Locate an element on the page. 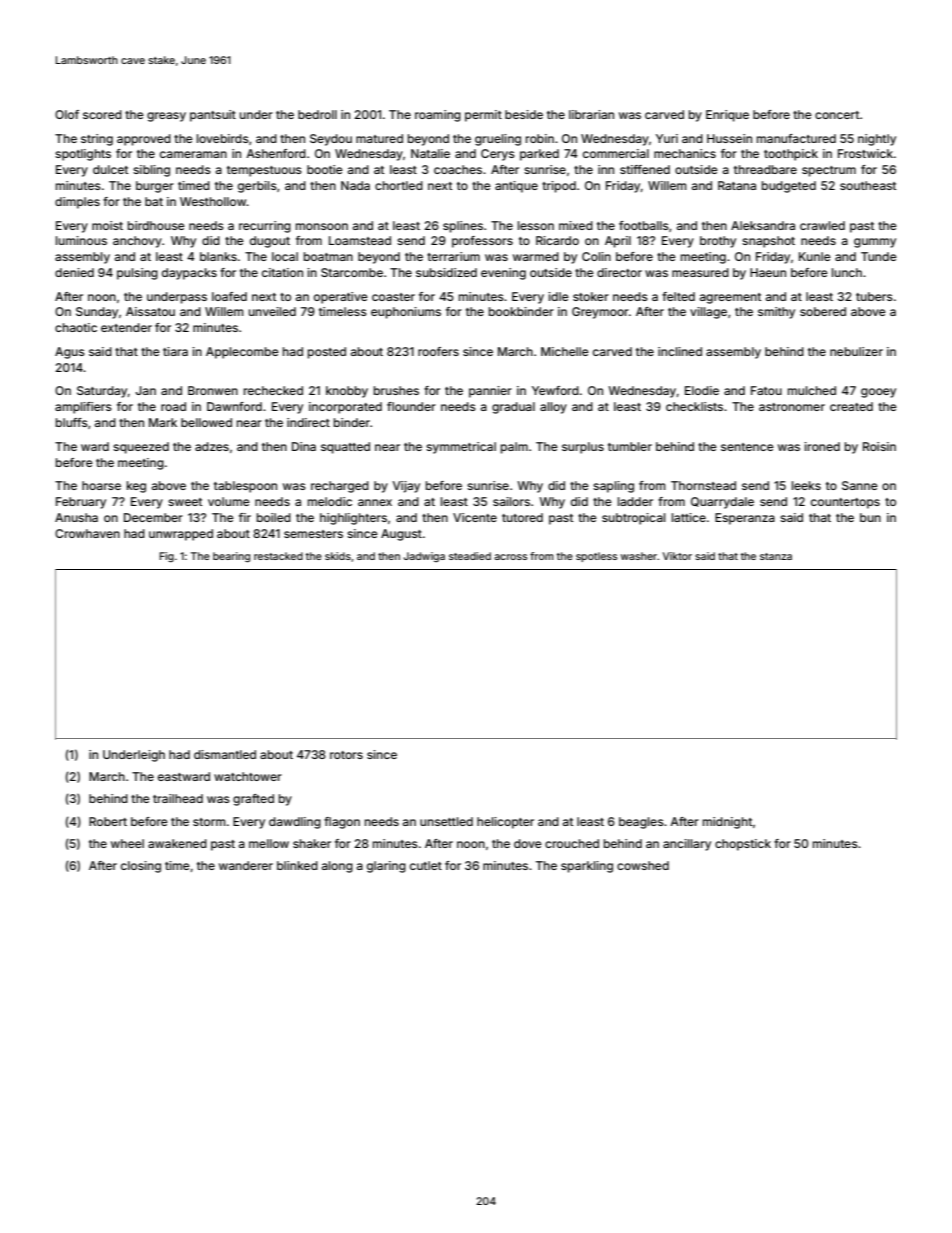 The height and width of the page is (1233, 952). leeks is located at coordinates (806, 485).
